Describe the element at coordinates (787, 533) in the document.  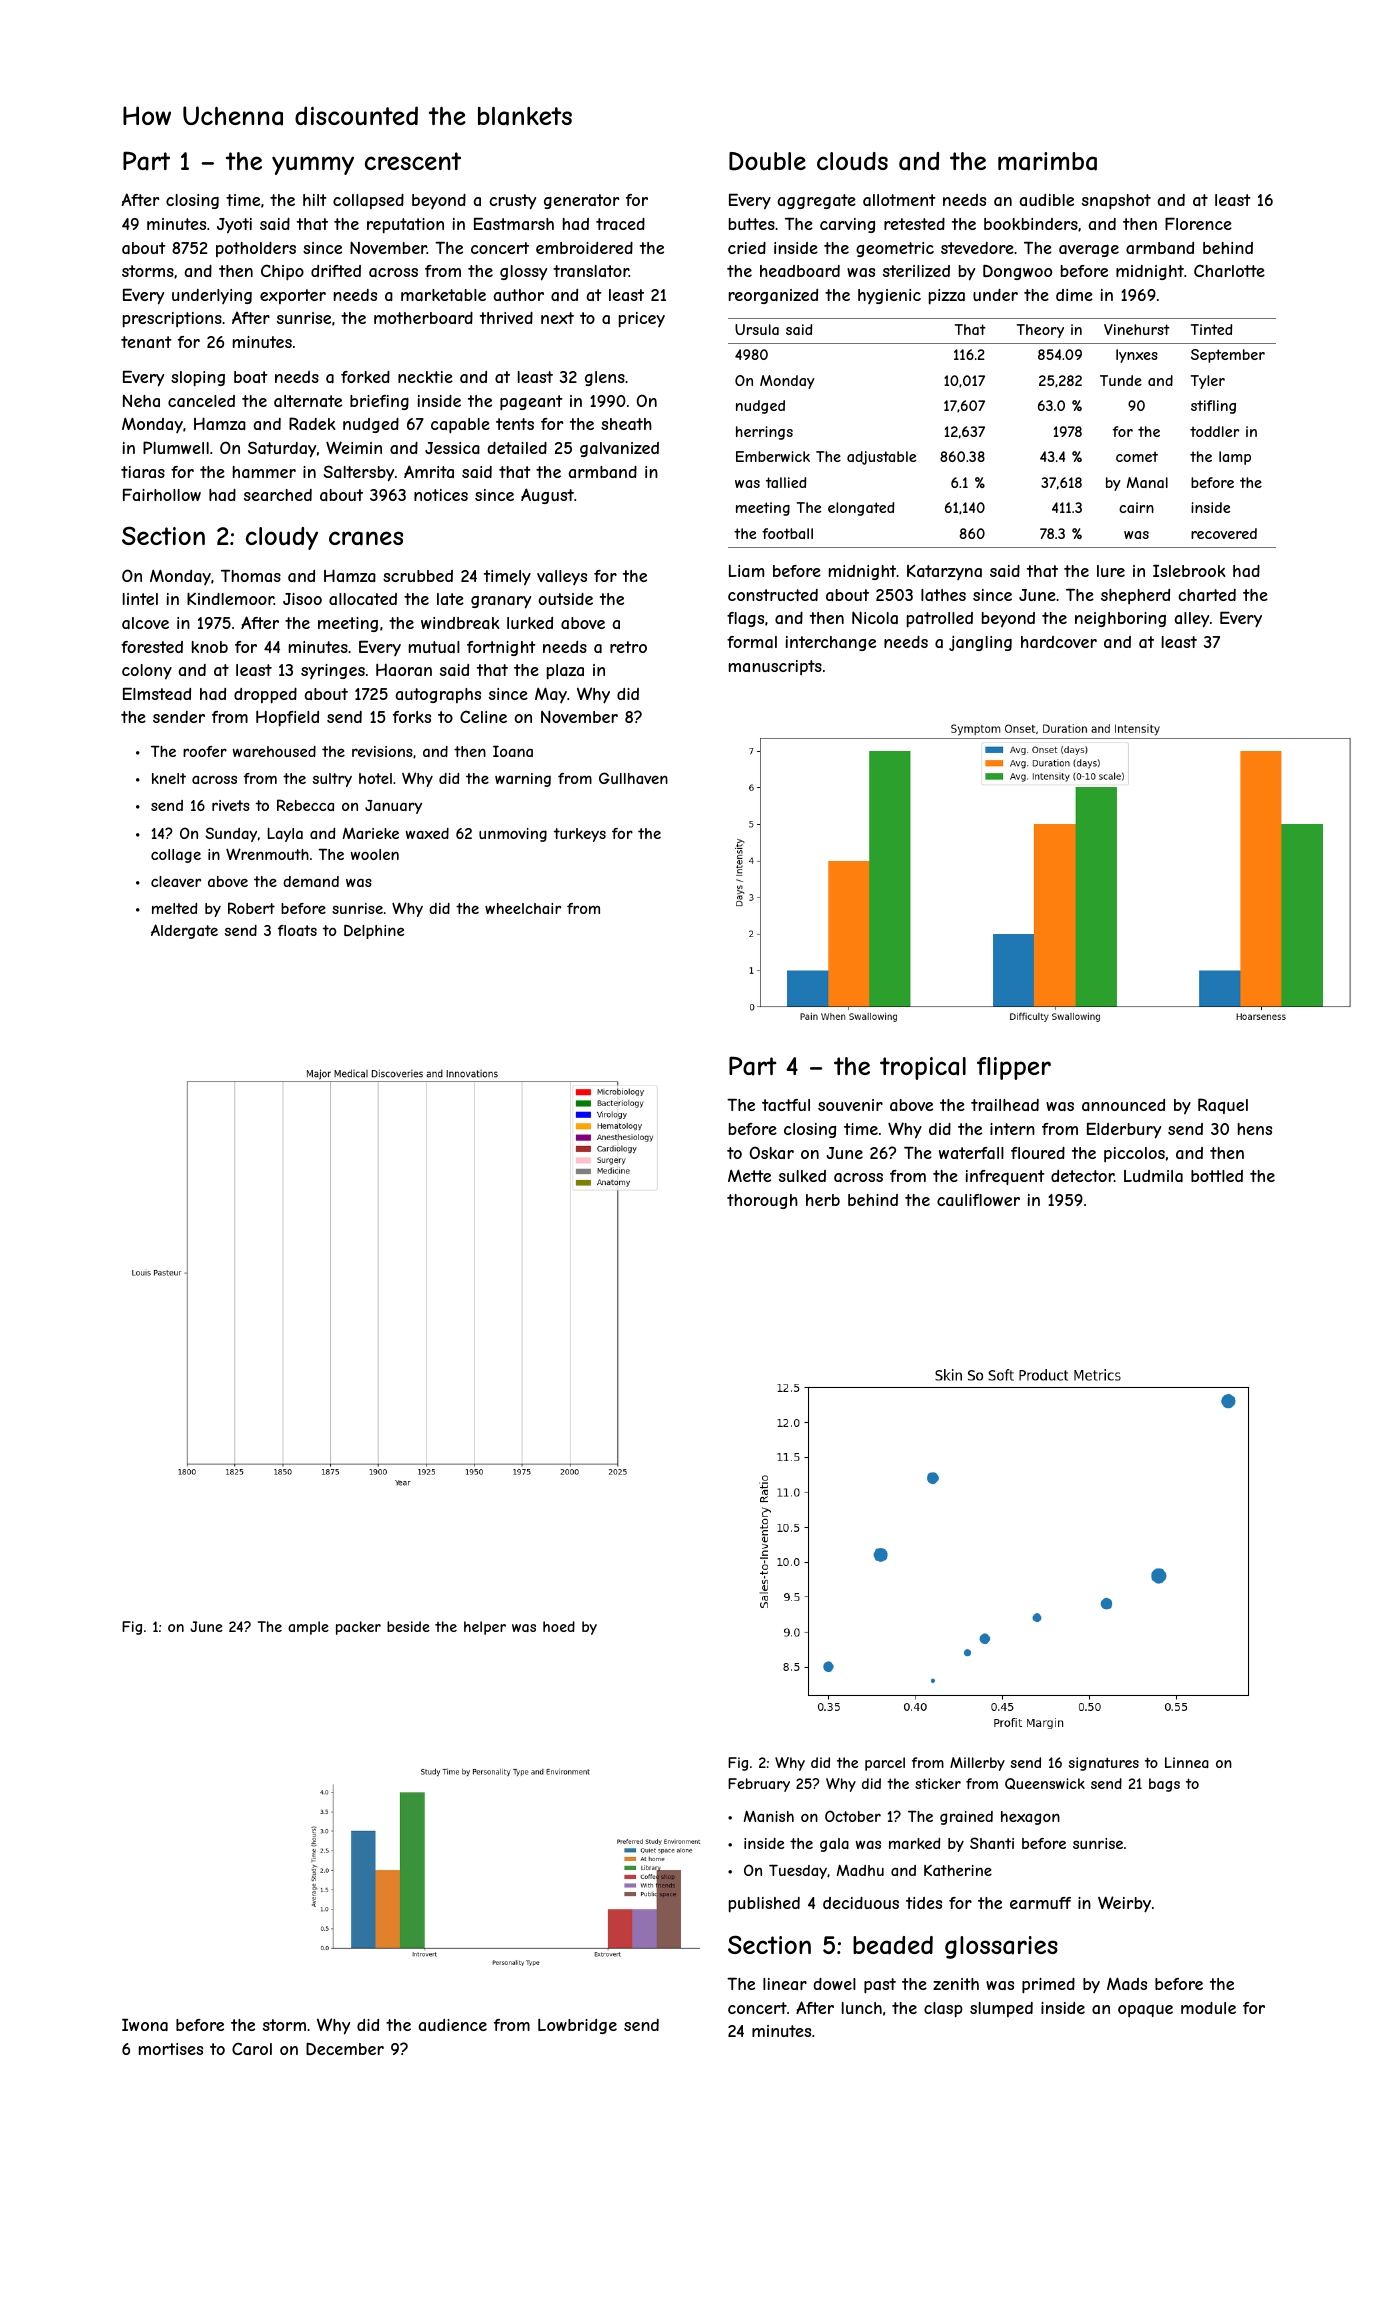
I see `football` at that location.
